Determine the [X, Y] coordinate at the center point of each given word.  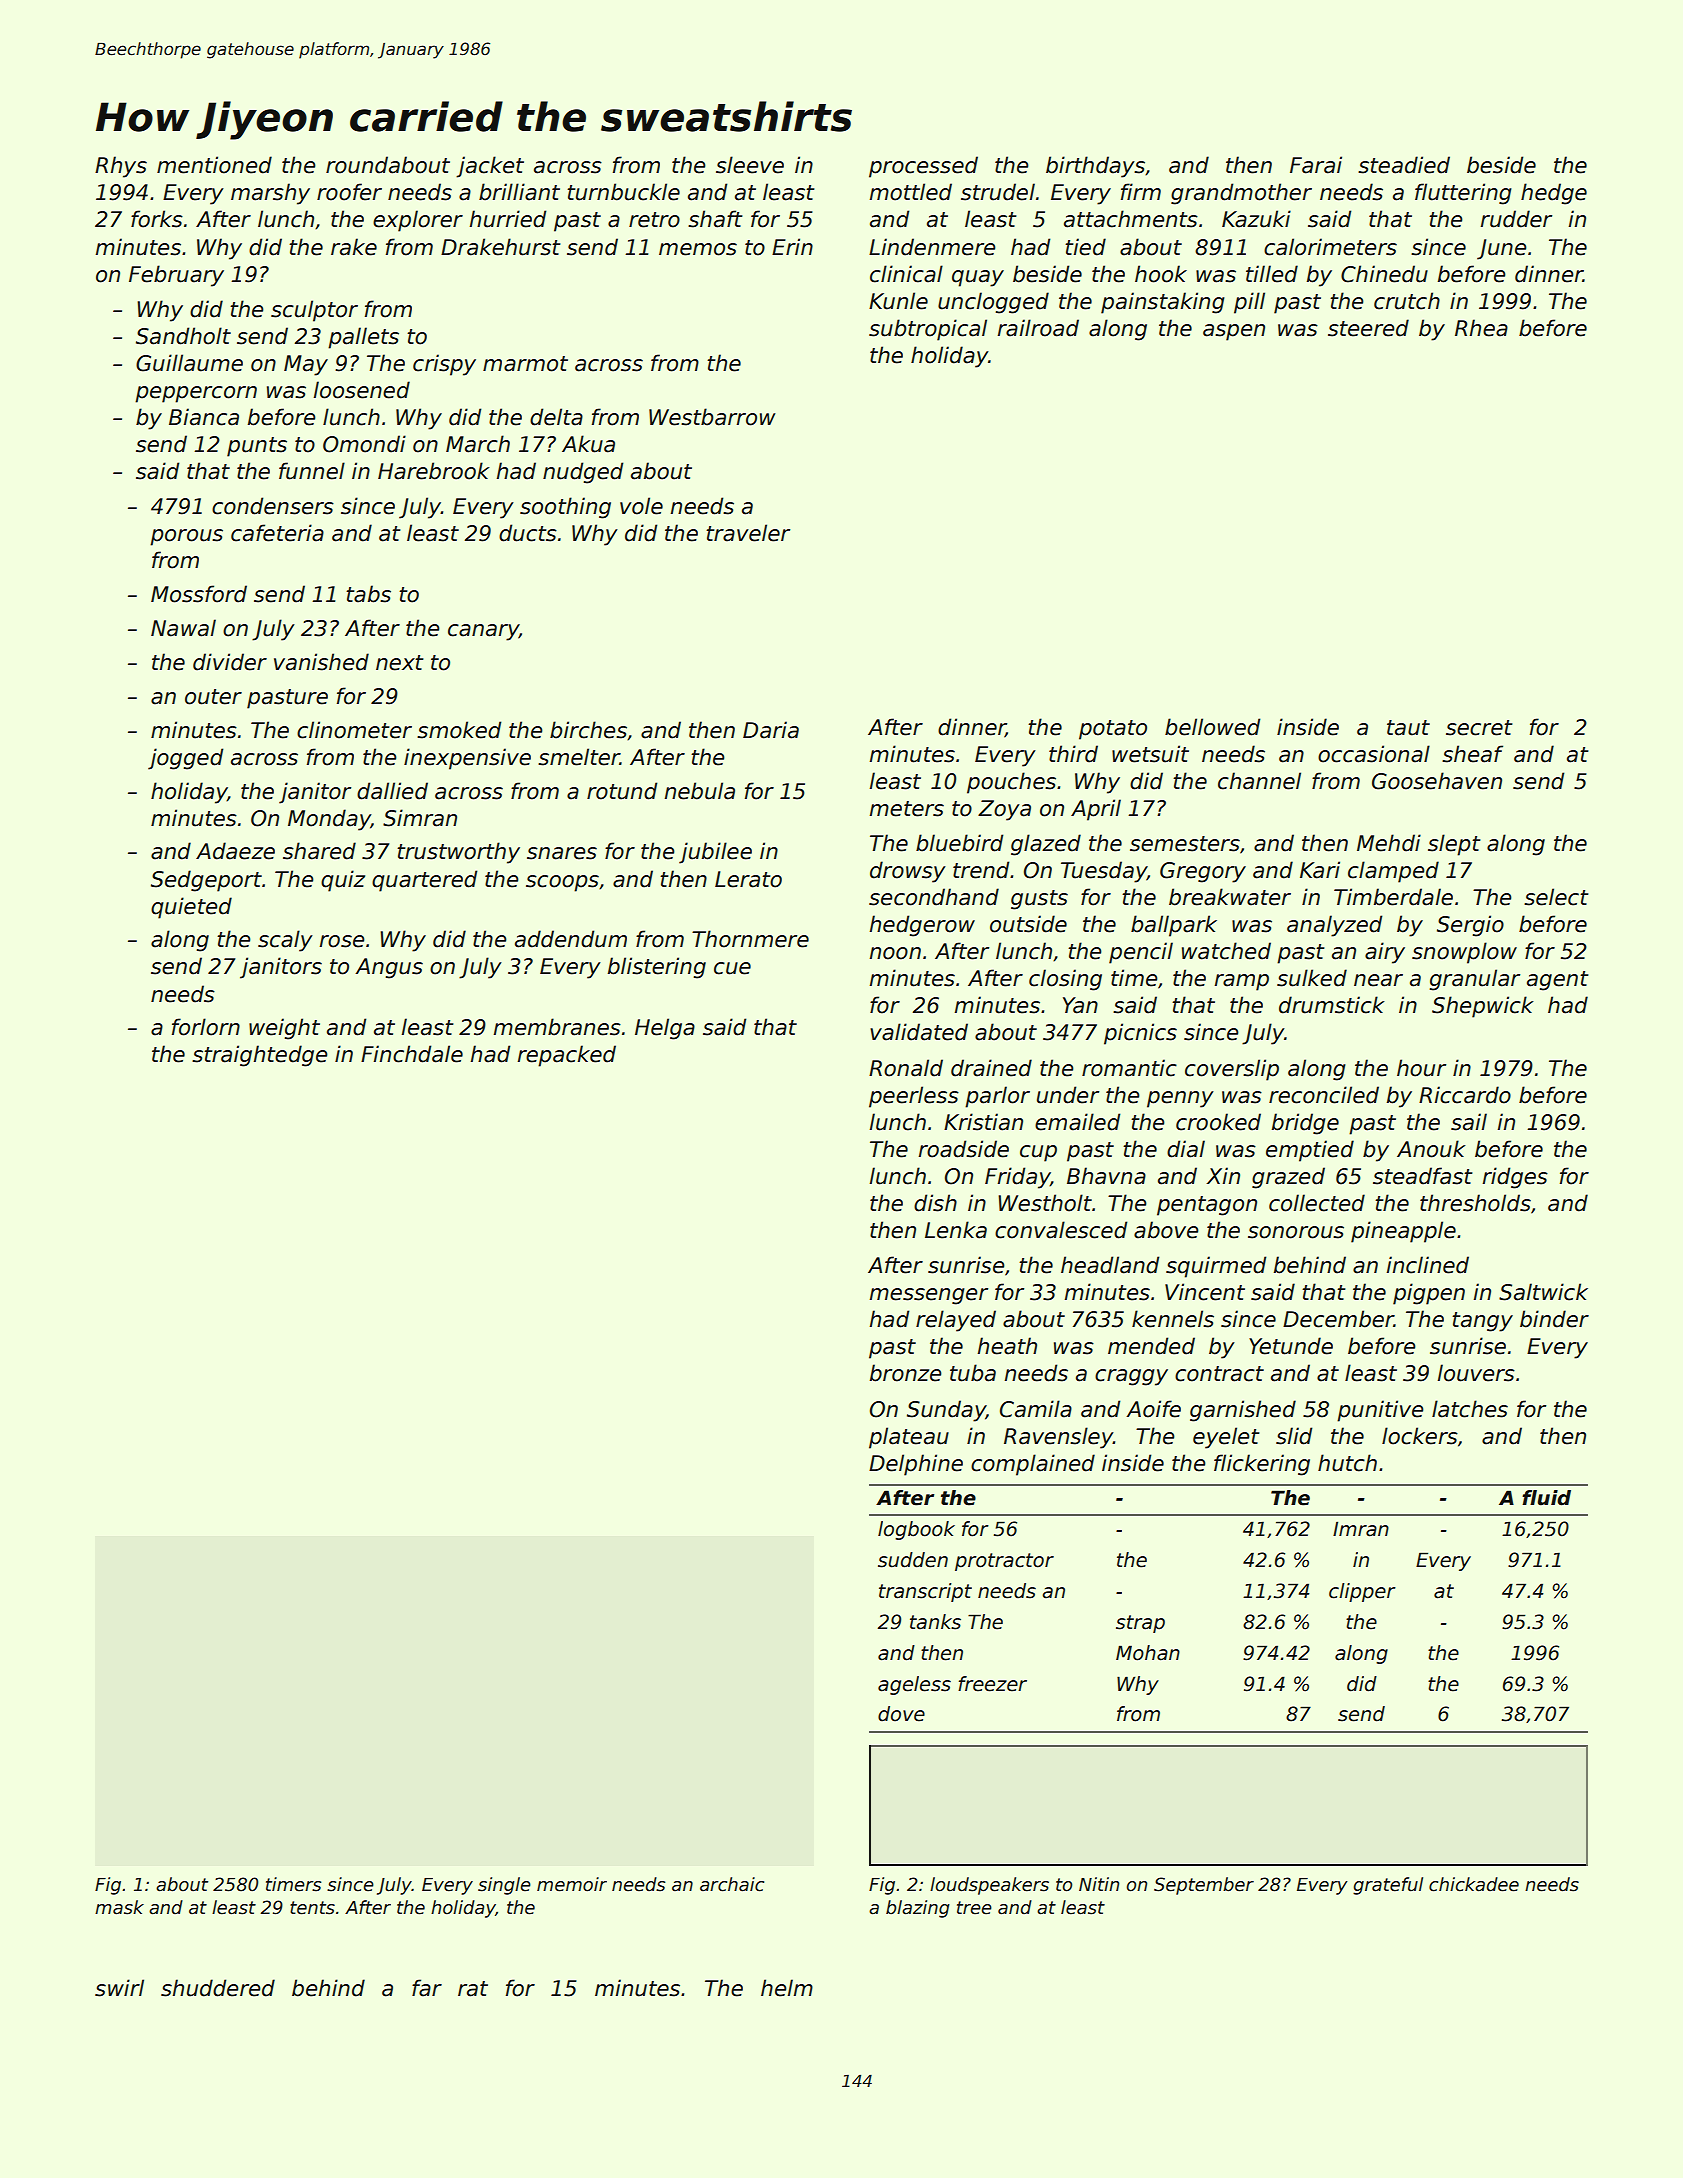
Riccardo [1465, 1095]
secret [1479, 728]
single [504, 1886]
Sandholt [183, 336]
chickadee [1474, 1884]
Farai [1316, 165]
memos [698, 249]
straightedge [260, 1056]
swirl [119, 1988]
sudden [913, 1560]
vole [641, 506]
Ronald [906, 1068]
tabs [368, 594]
